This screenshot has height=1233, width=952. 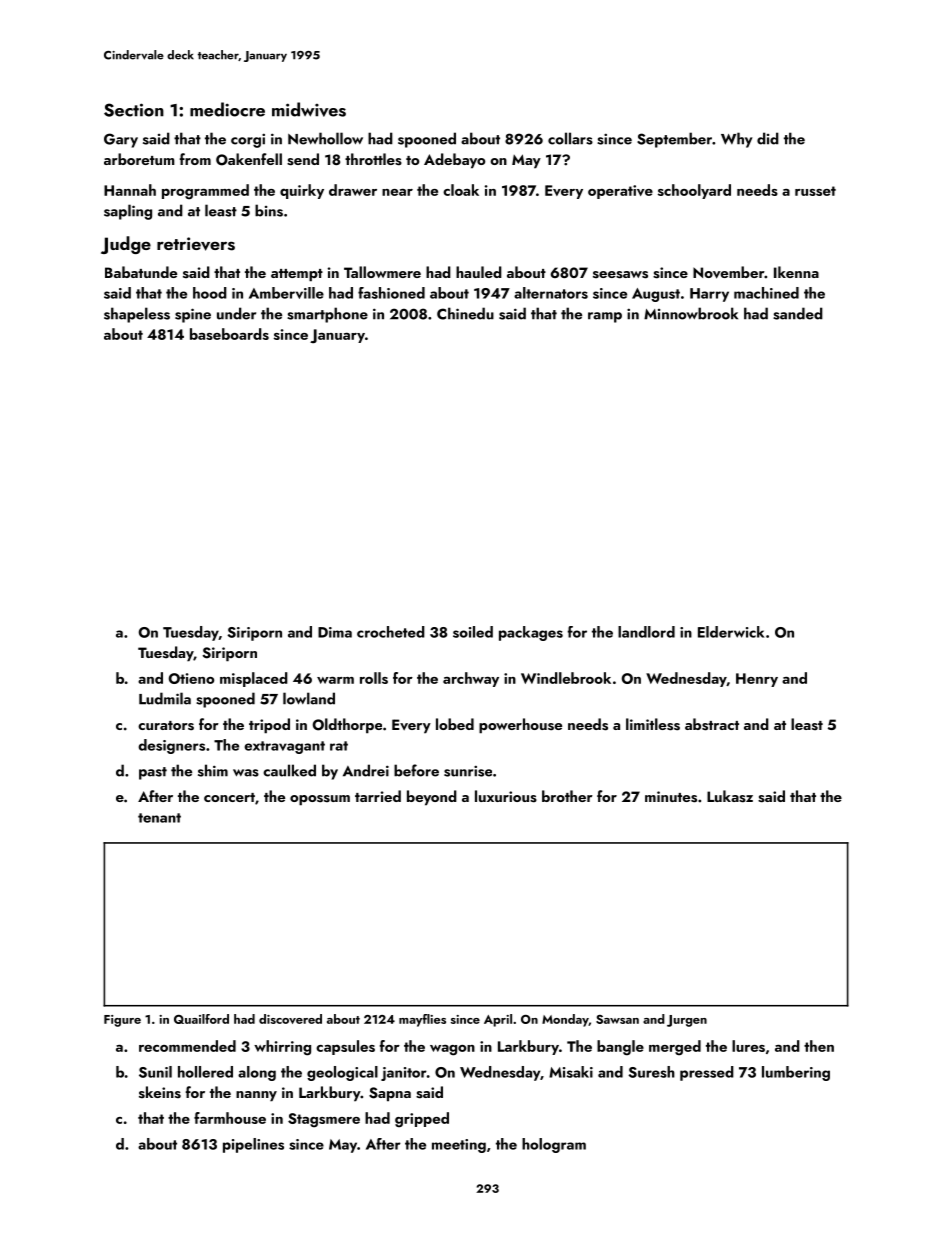 I want to click on Ludmila, so click(x=165, y=698).
